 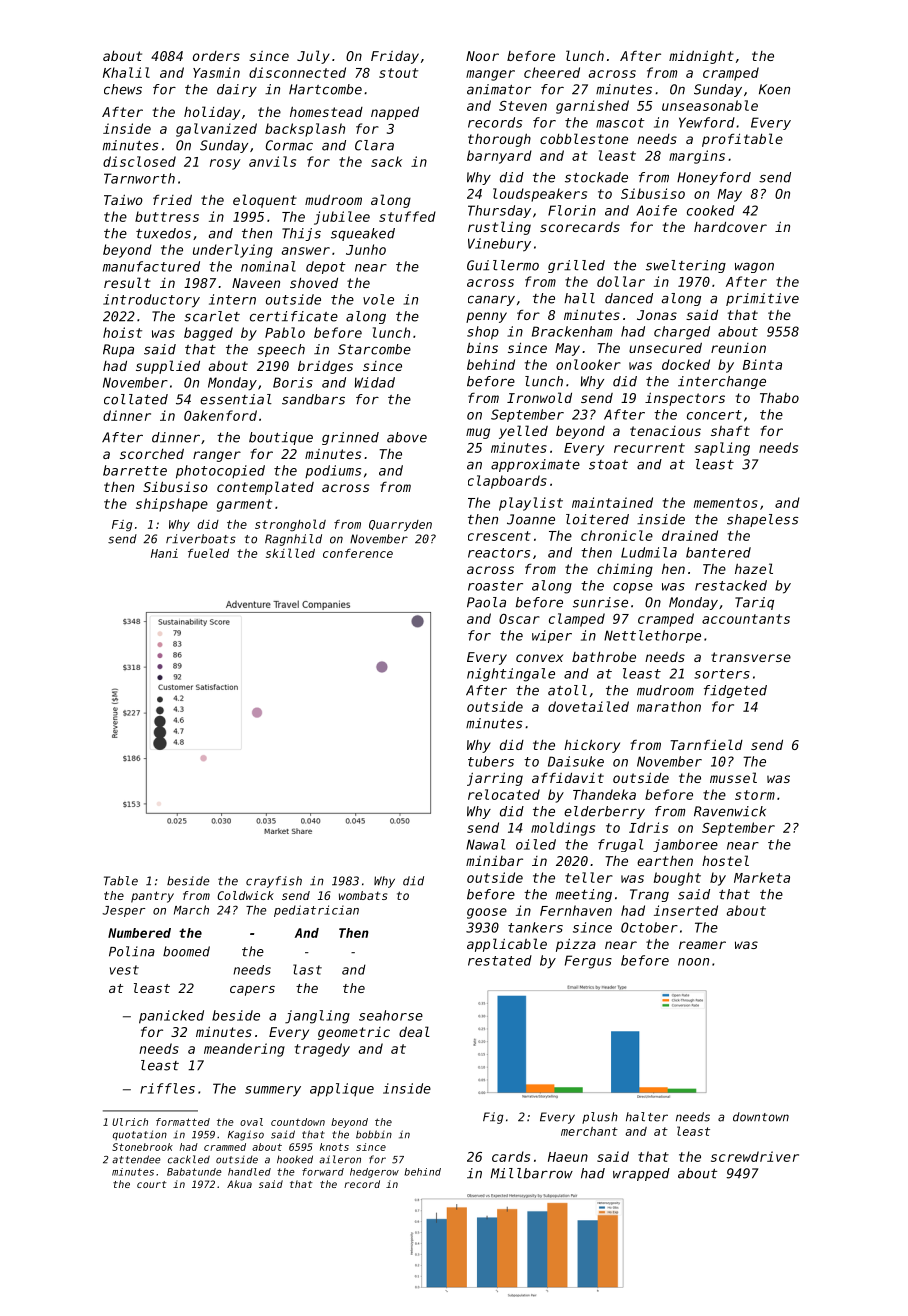 I want to click on orders, so click(x=216, y=56).
